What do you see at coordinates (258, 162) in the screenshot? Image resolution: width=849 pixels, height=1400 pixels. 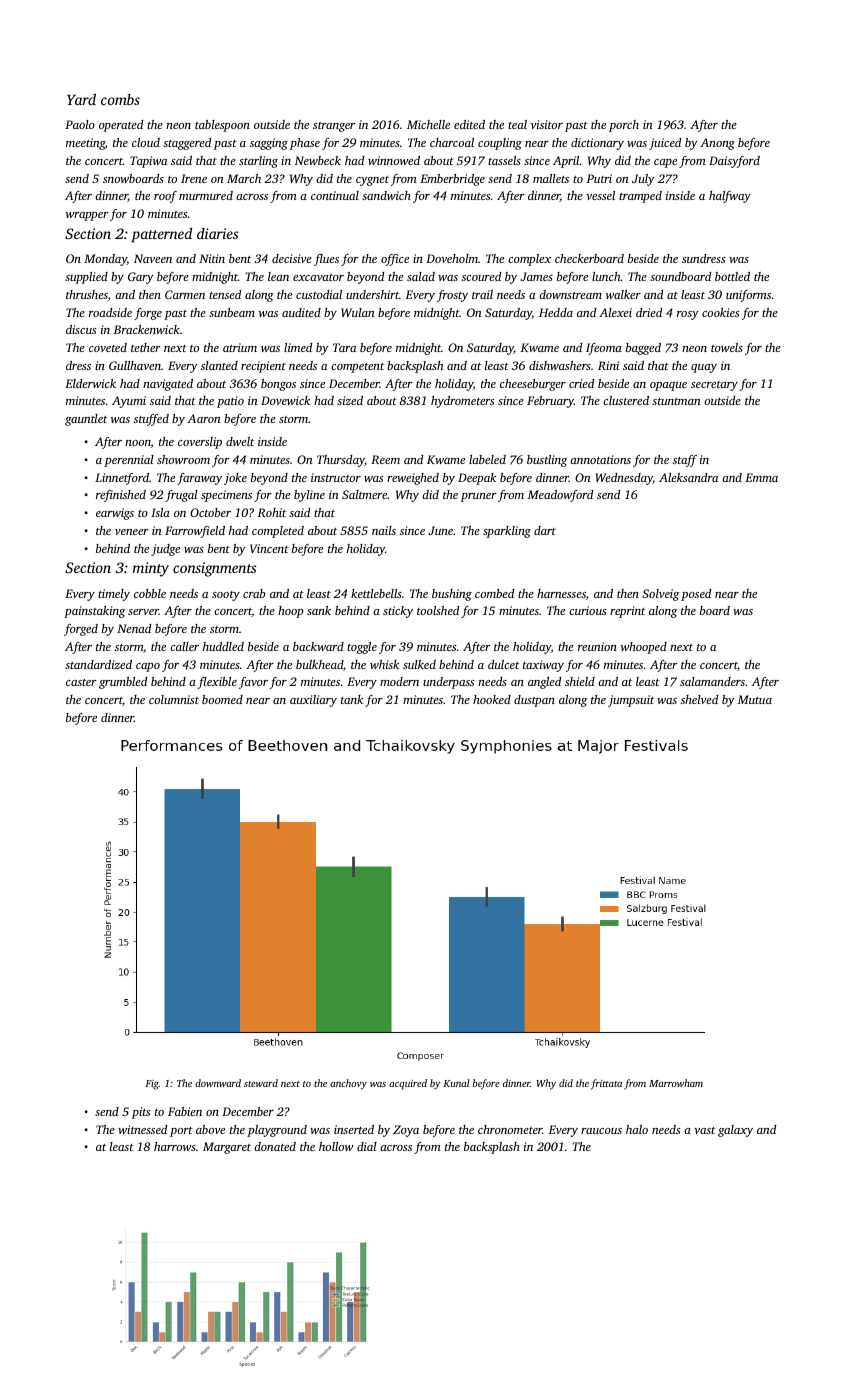 I see `starling` at bounding box center [258, 162].
